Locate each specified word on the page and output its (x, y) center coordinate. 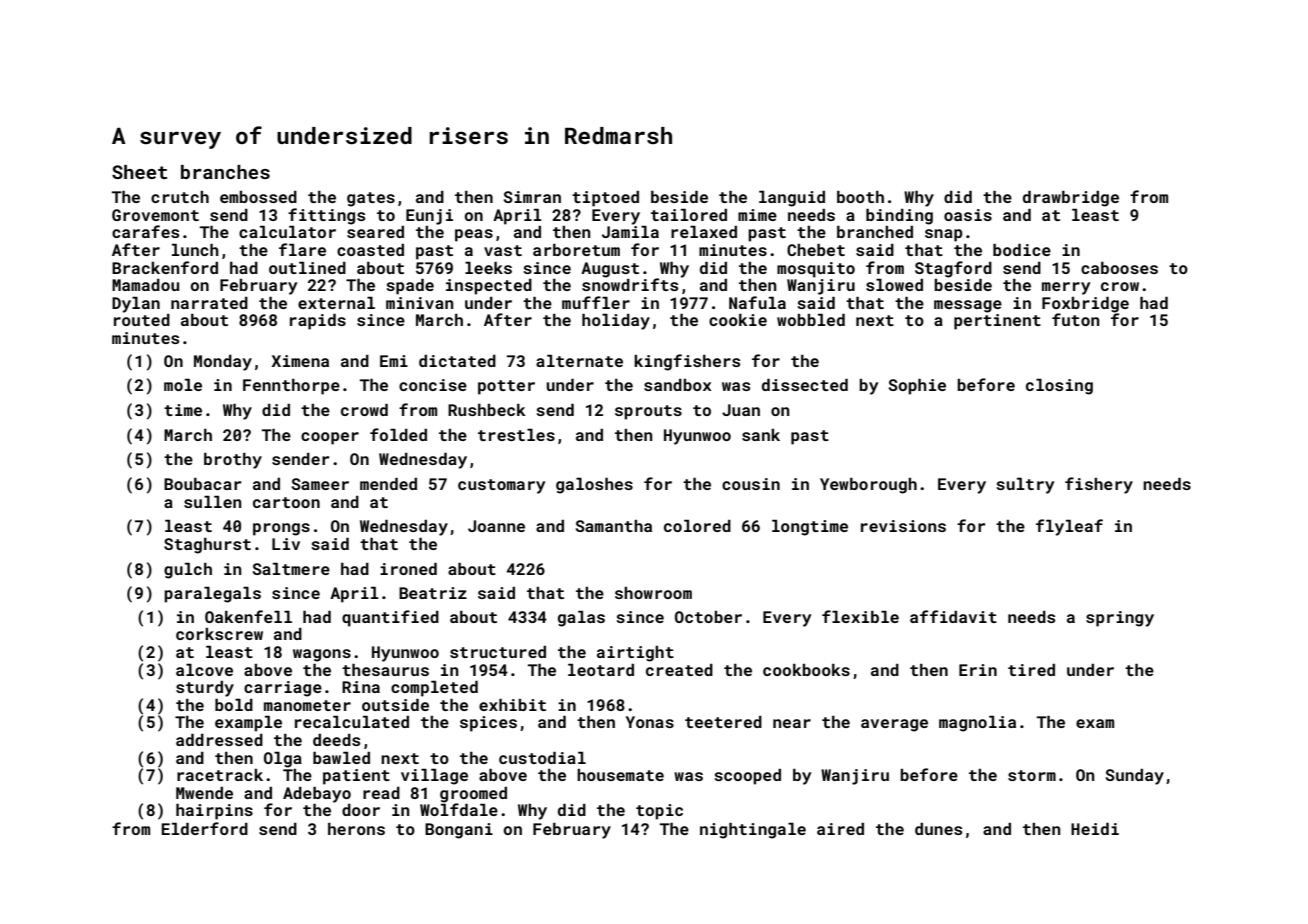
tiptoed (605, 199)
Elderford (204, 828)
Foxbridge (1085, 305)
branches (225, 172)
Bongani (459, 831)
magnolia (977, 724)
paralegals (212, 595)
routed (142, 320)
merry (1066, 288)
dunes (938, 829)
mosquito (816, 270)
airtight (635, 654)
